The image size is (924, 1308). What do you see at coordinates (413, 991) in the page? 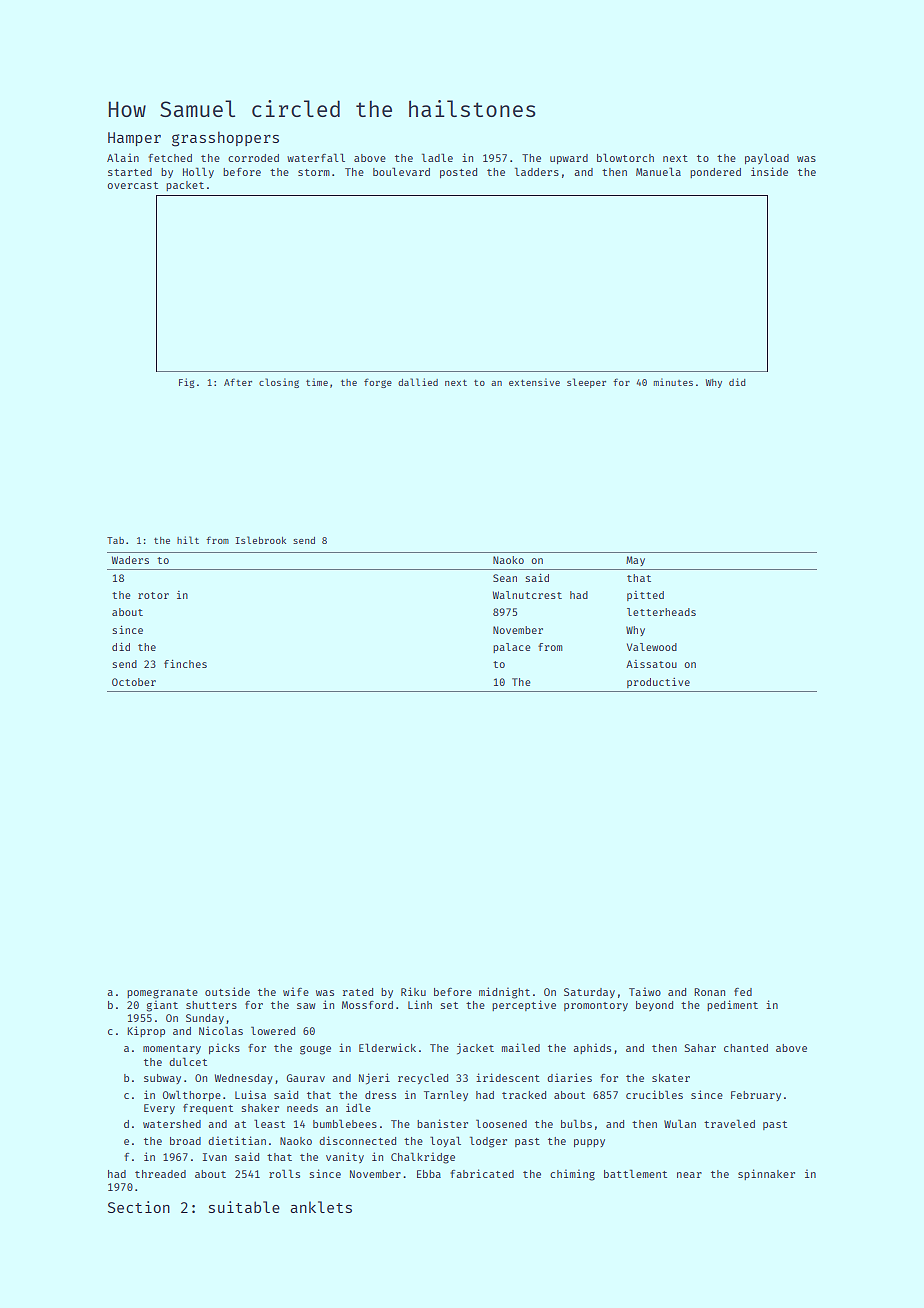
I see `Riku` at bounding box center [413, 991].
